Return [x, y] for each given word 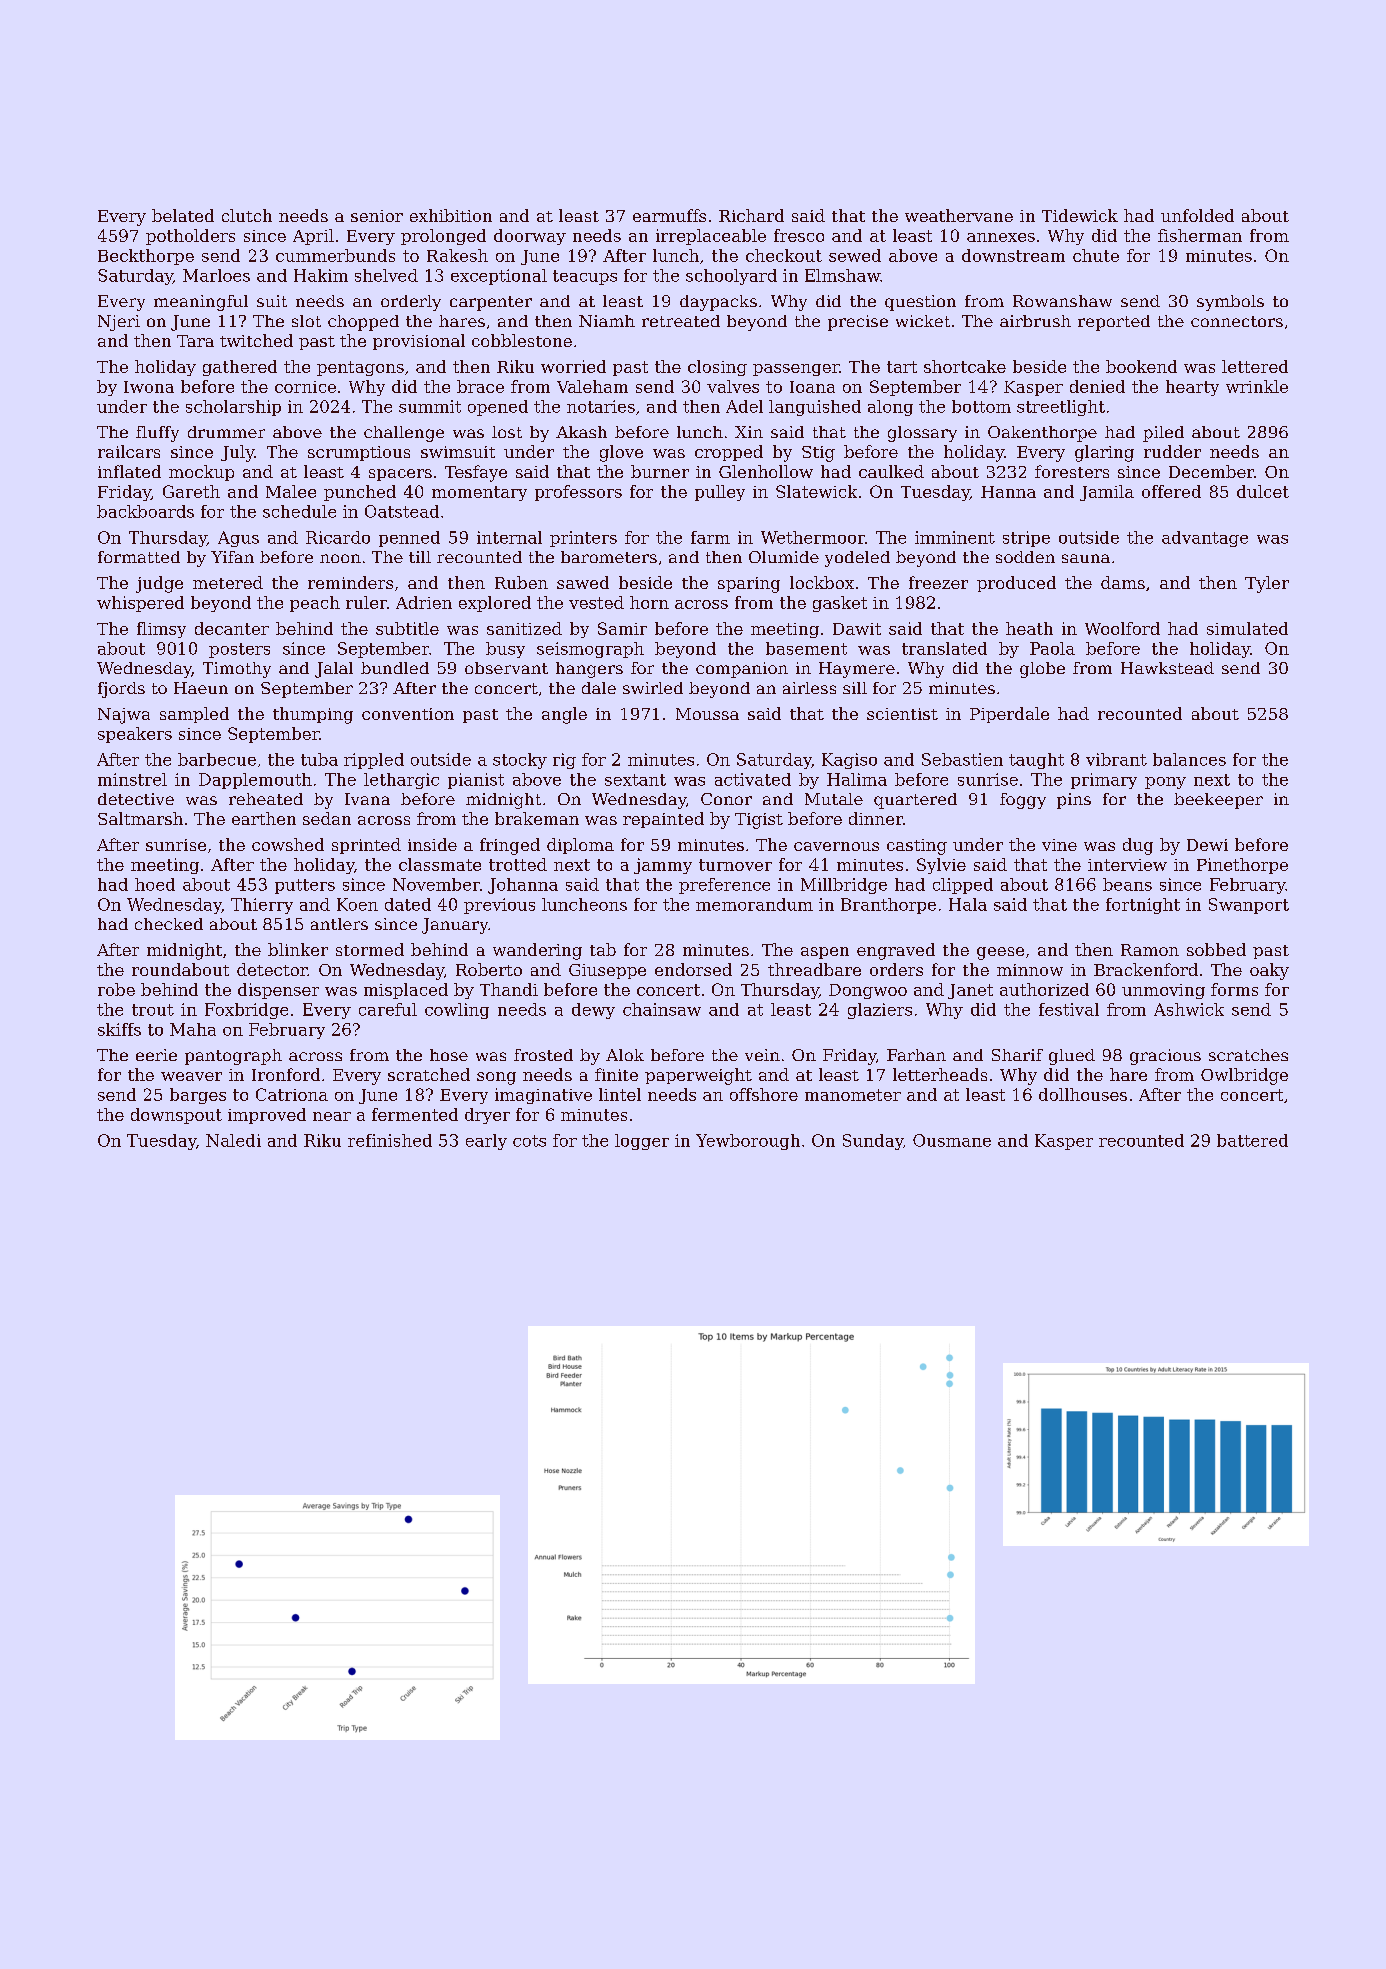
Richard [751, 215]
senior [377, 216]
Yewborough [748, 1142]
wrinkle [1257, 386]
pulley [720, 493]
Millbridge [844, 886]
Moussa [707, 714]
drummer [226, 432]
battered [1252, 1140]
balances [1189, 759]
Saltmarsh [140, 818]
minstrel [132, 779]
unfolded [1197, 215]
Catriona [292, 1094]
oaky [1269, 971]
